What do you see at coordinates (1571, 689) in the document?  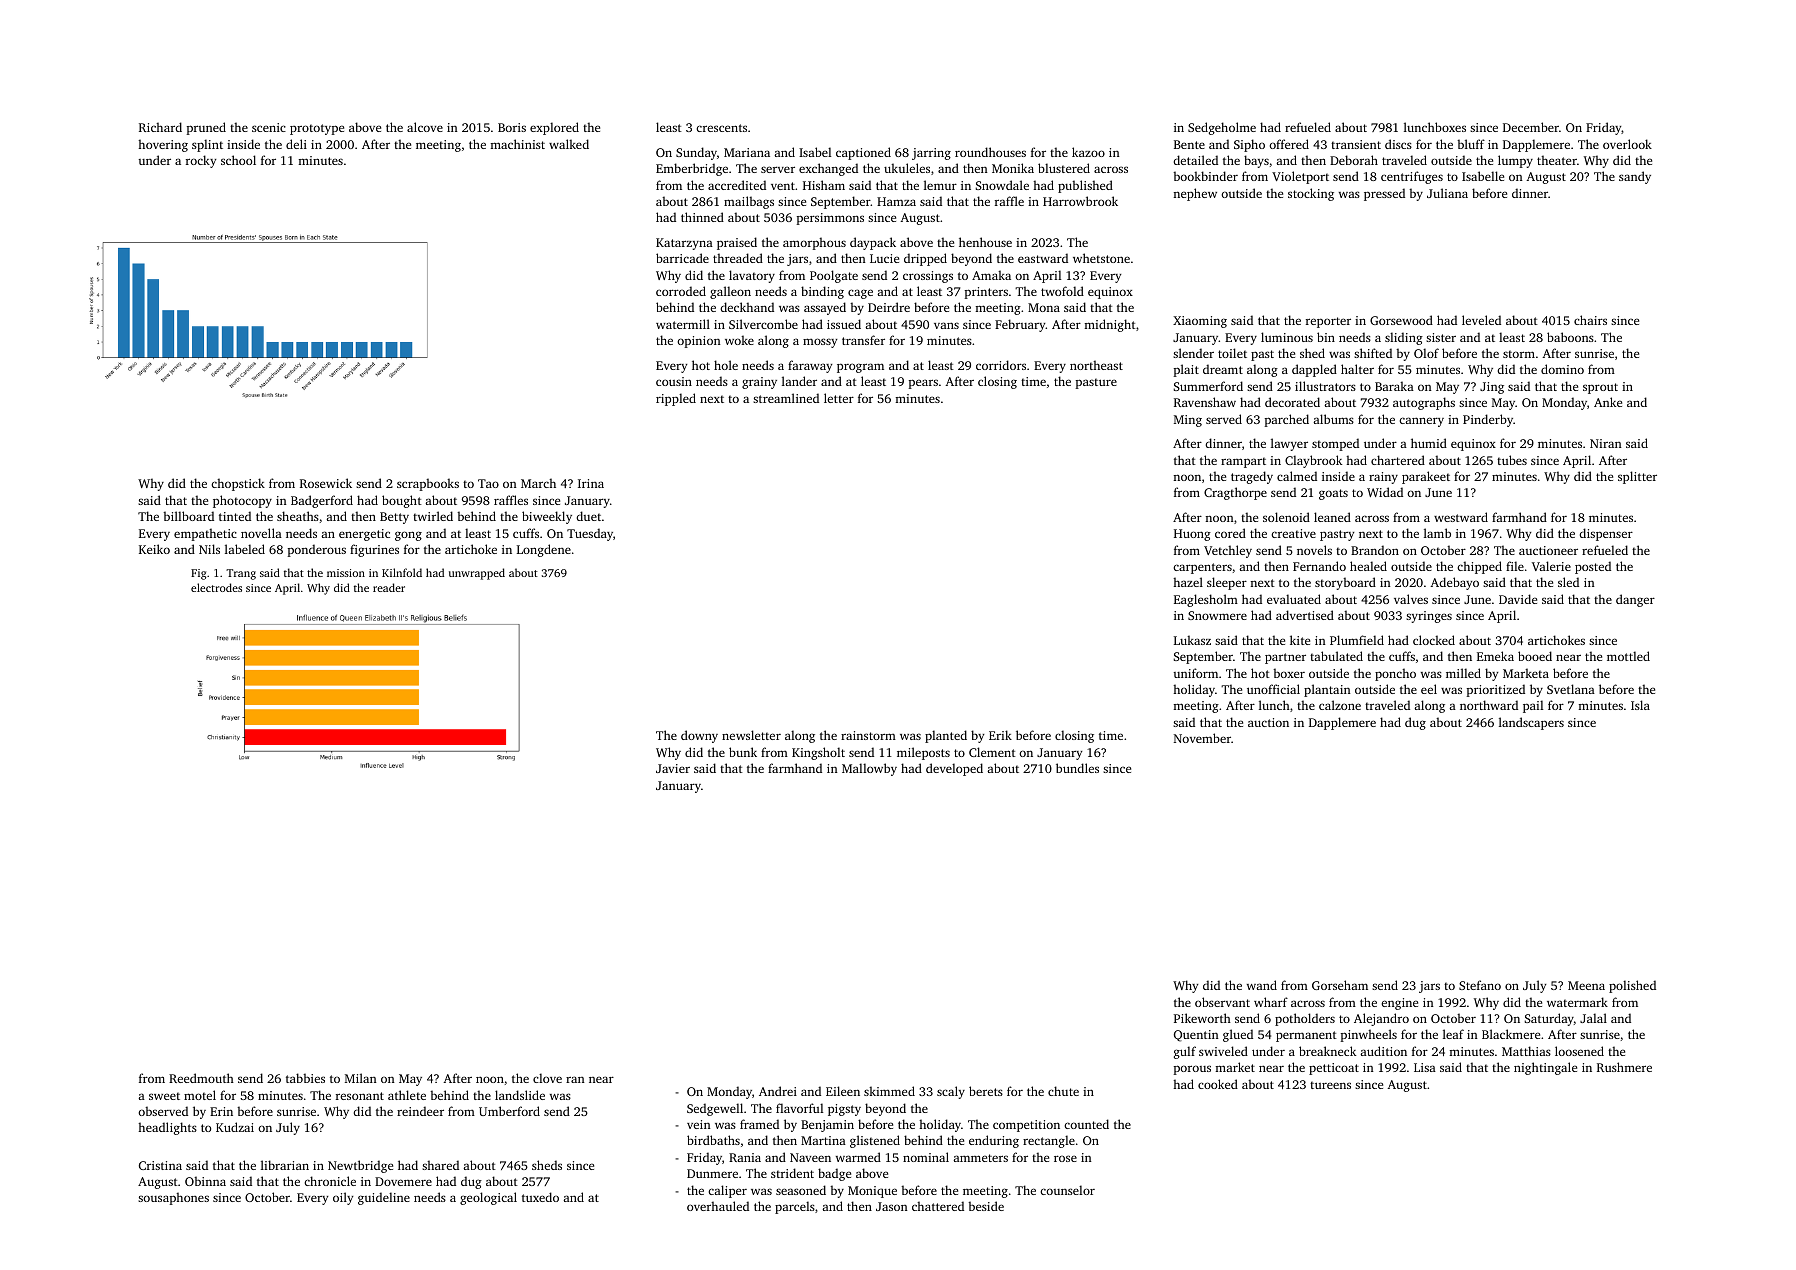 I see `Svetlana` at bounding box center [1571, 689].
